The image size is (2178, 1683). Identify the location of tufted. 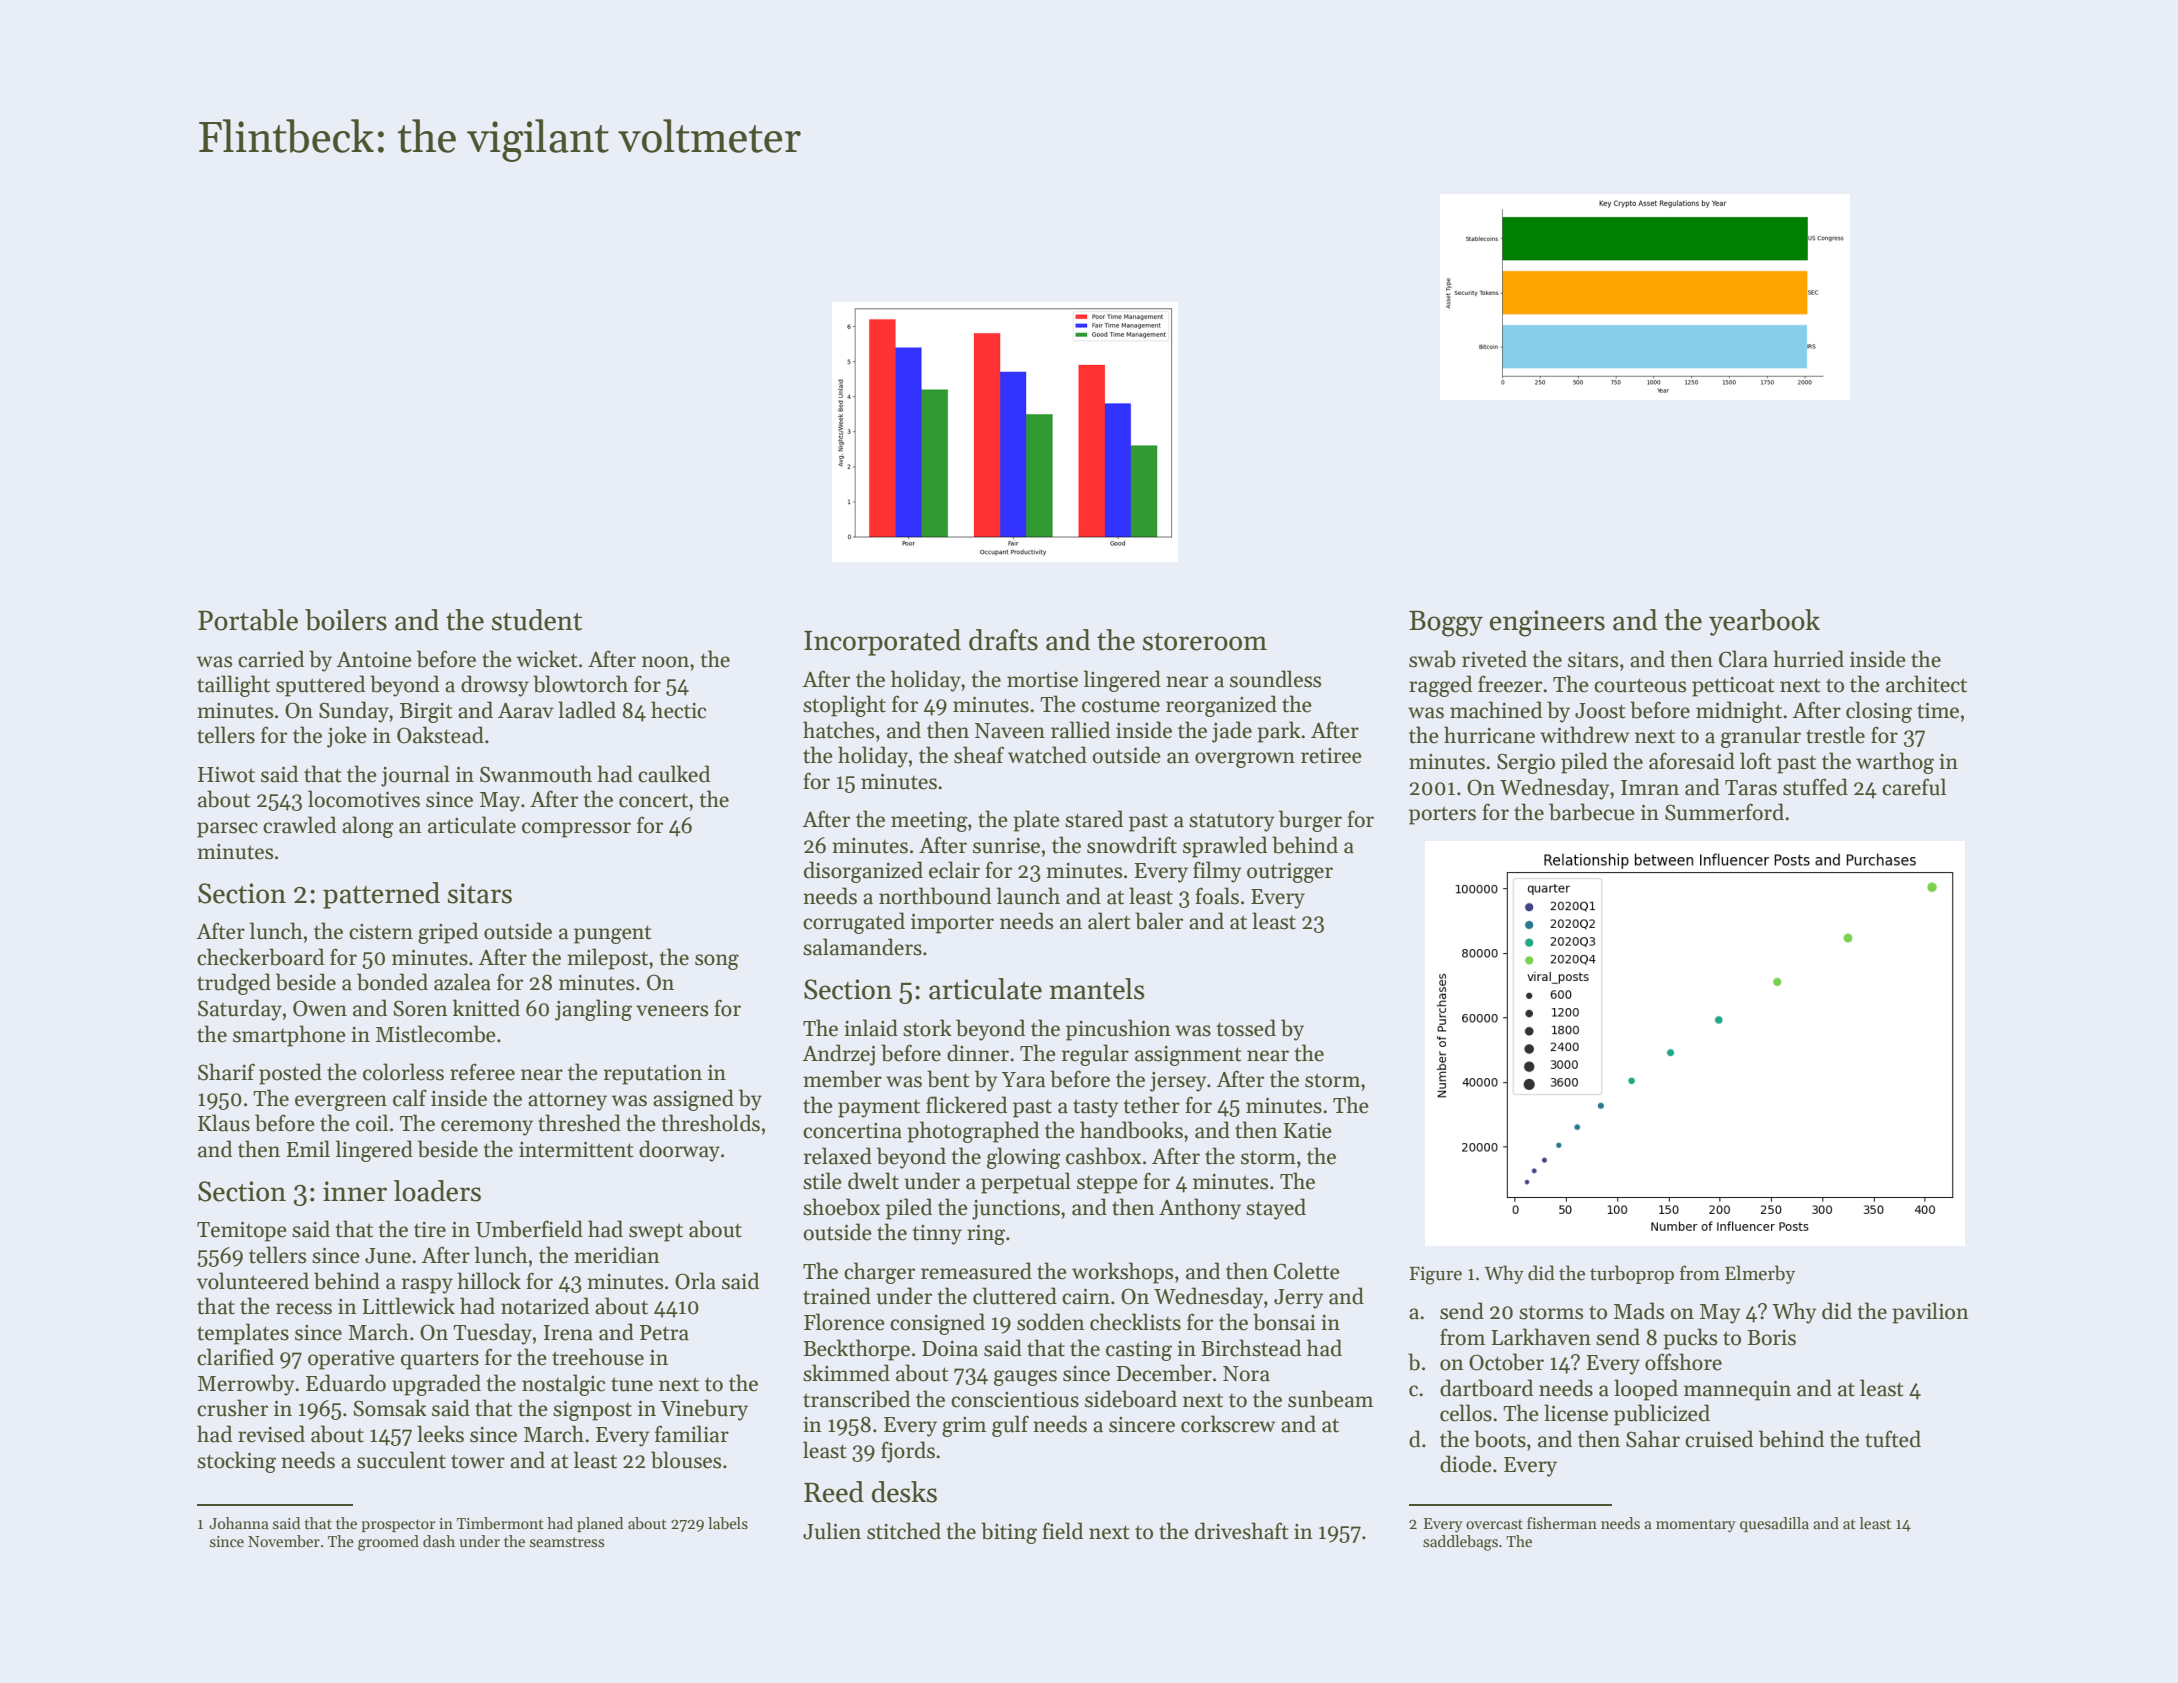
(1893, 1439).
